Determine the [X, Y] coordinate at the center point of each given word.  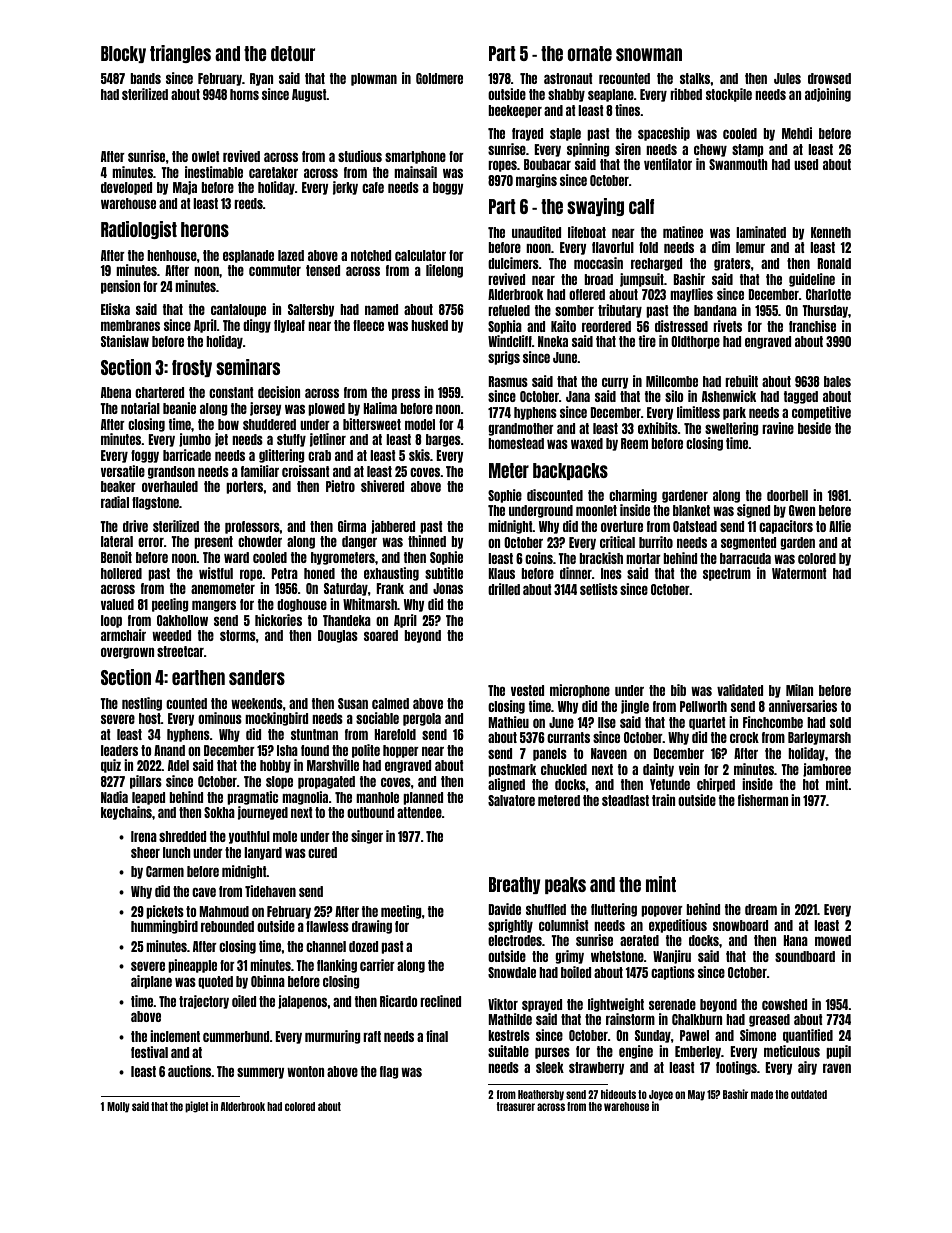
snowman [649, 54]
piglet [197, 1107]
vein [689, 769]
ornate [589, 53]
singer [367, 837]
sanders [257, 677]
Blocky [123, 54]
